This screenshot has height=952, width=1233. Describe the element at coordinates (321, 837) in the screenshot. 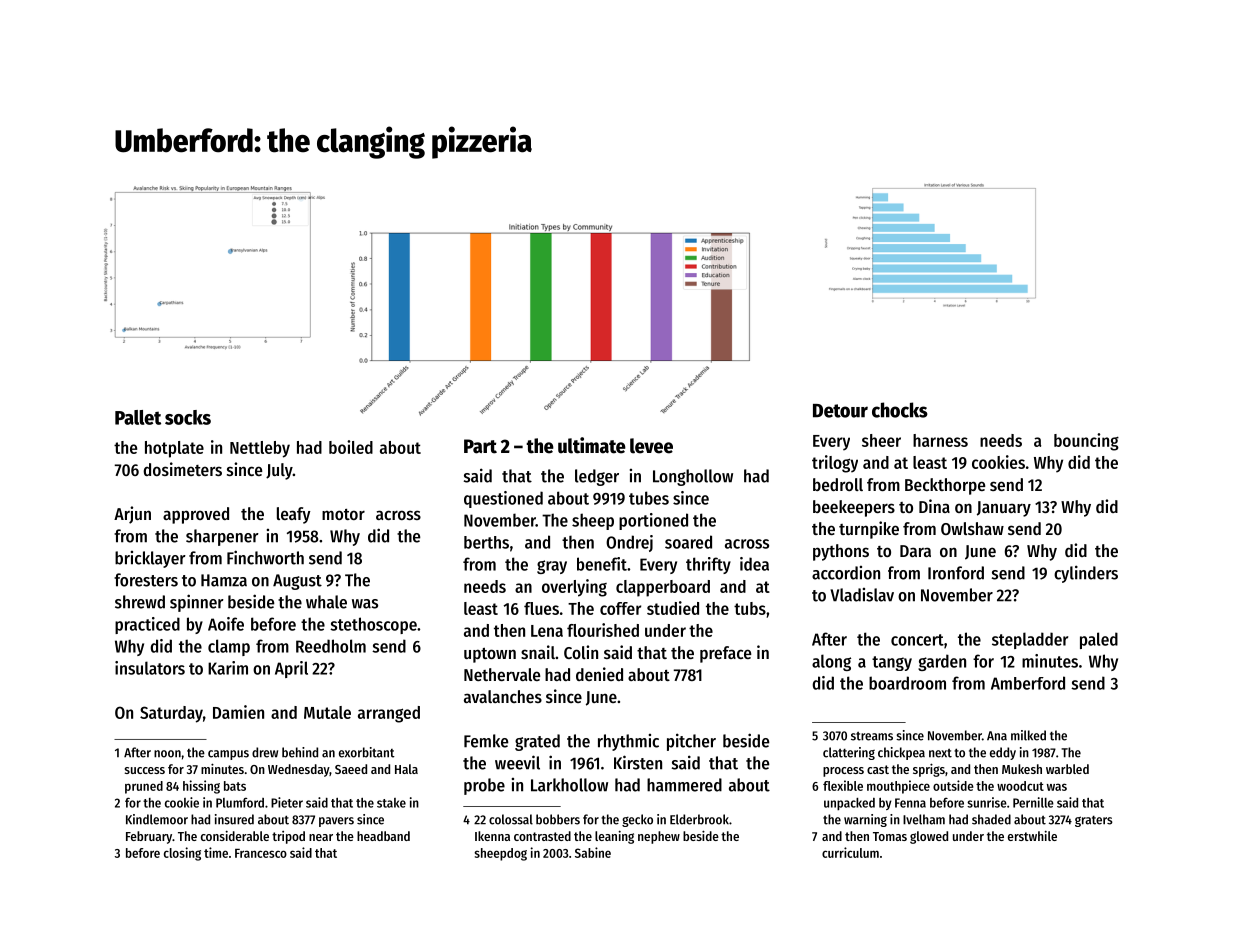

I see `near` at that location.
